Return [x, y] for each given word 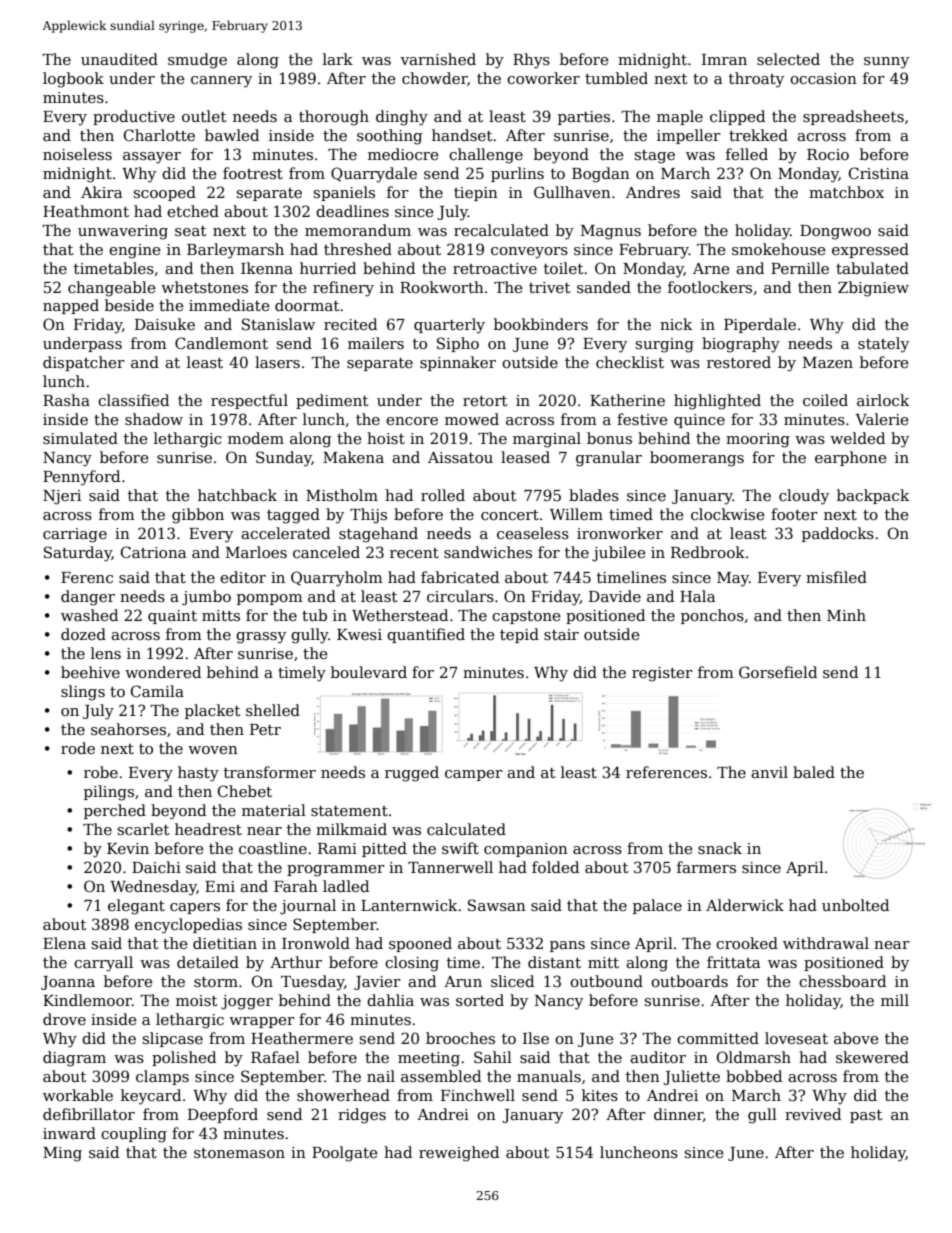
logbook [73, 80]
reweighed [459, 1154]
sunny [886, 63]
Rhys [531, 61]
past [866, 1116]
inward [69, 1133]
